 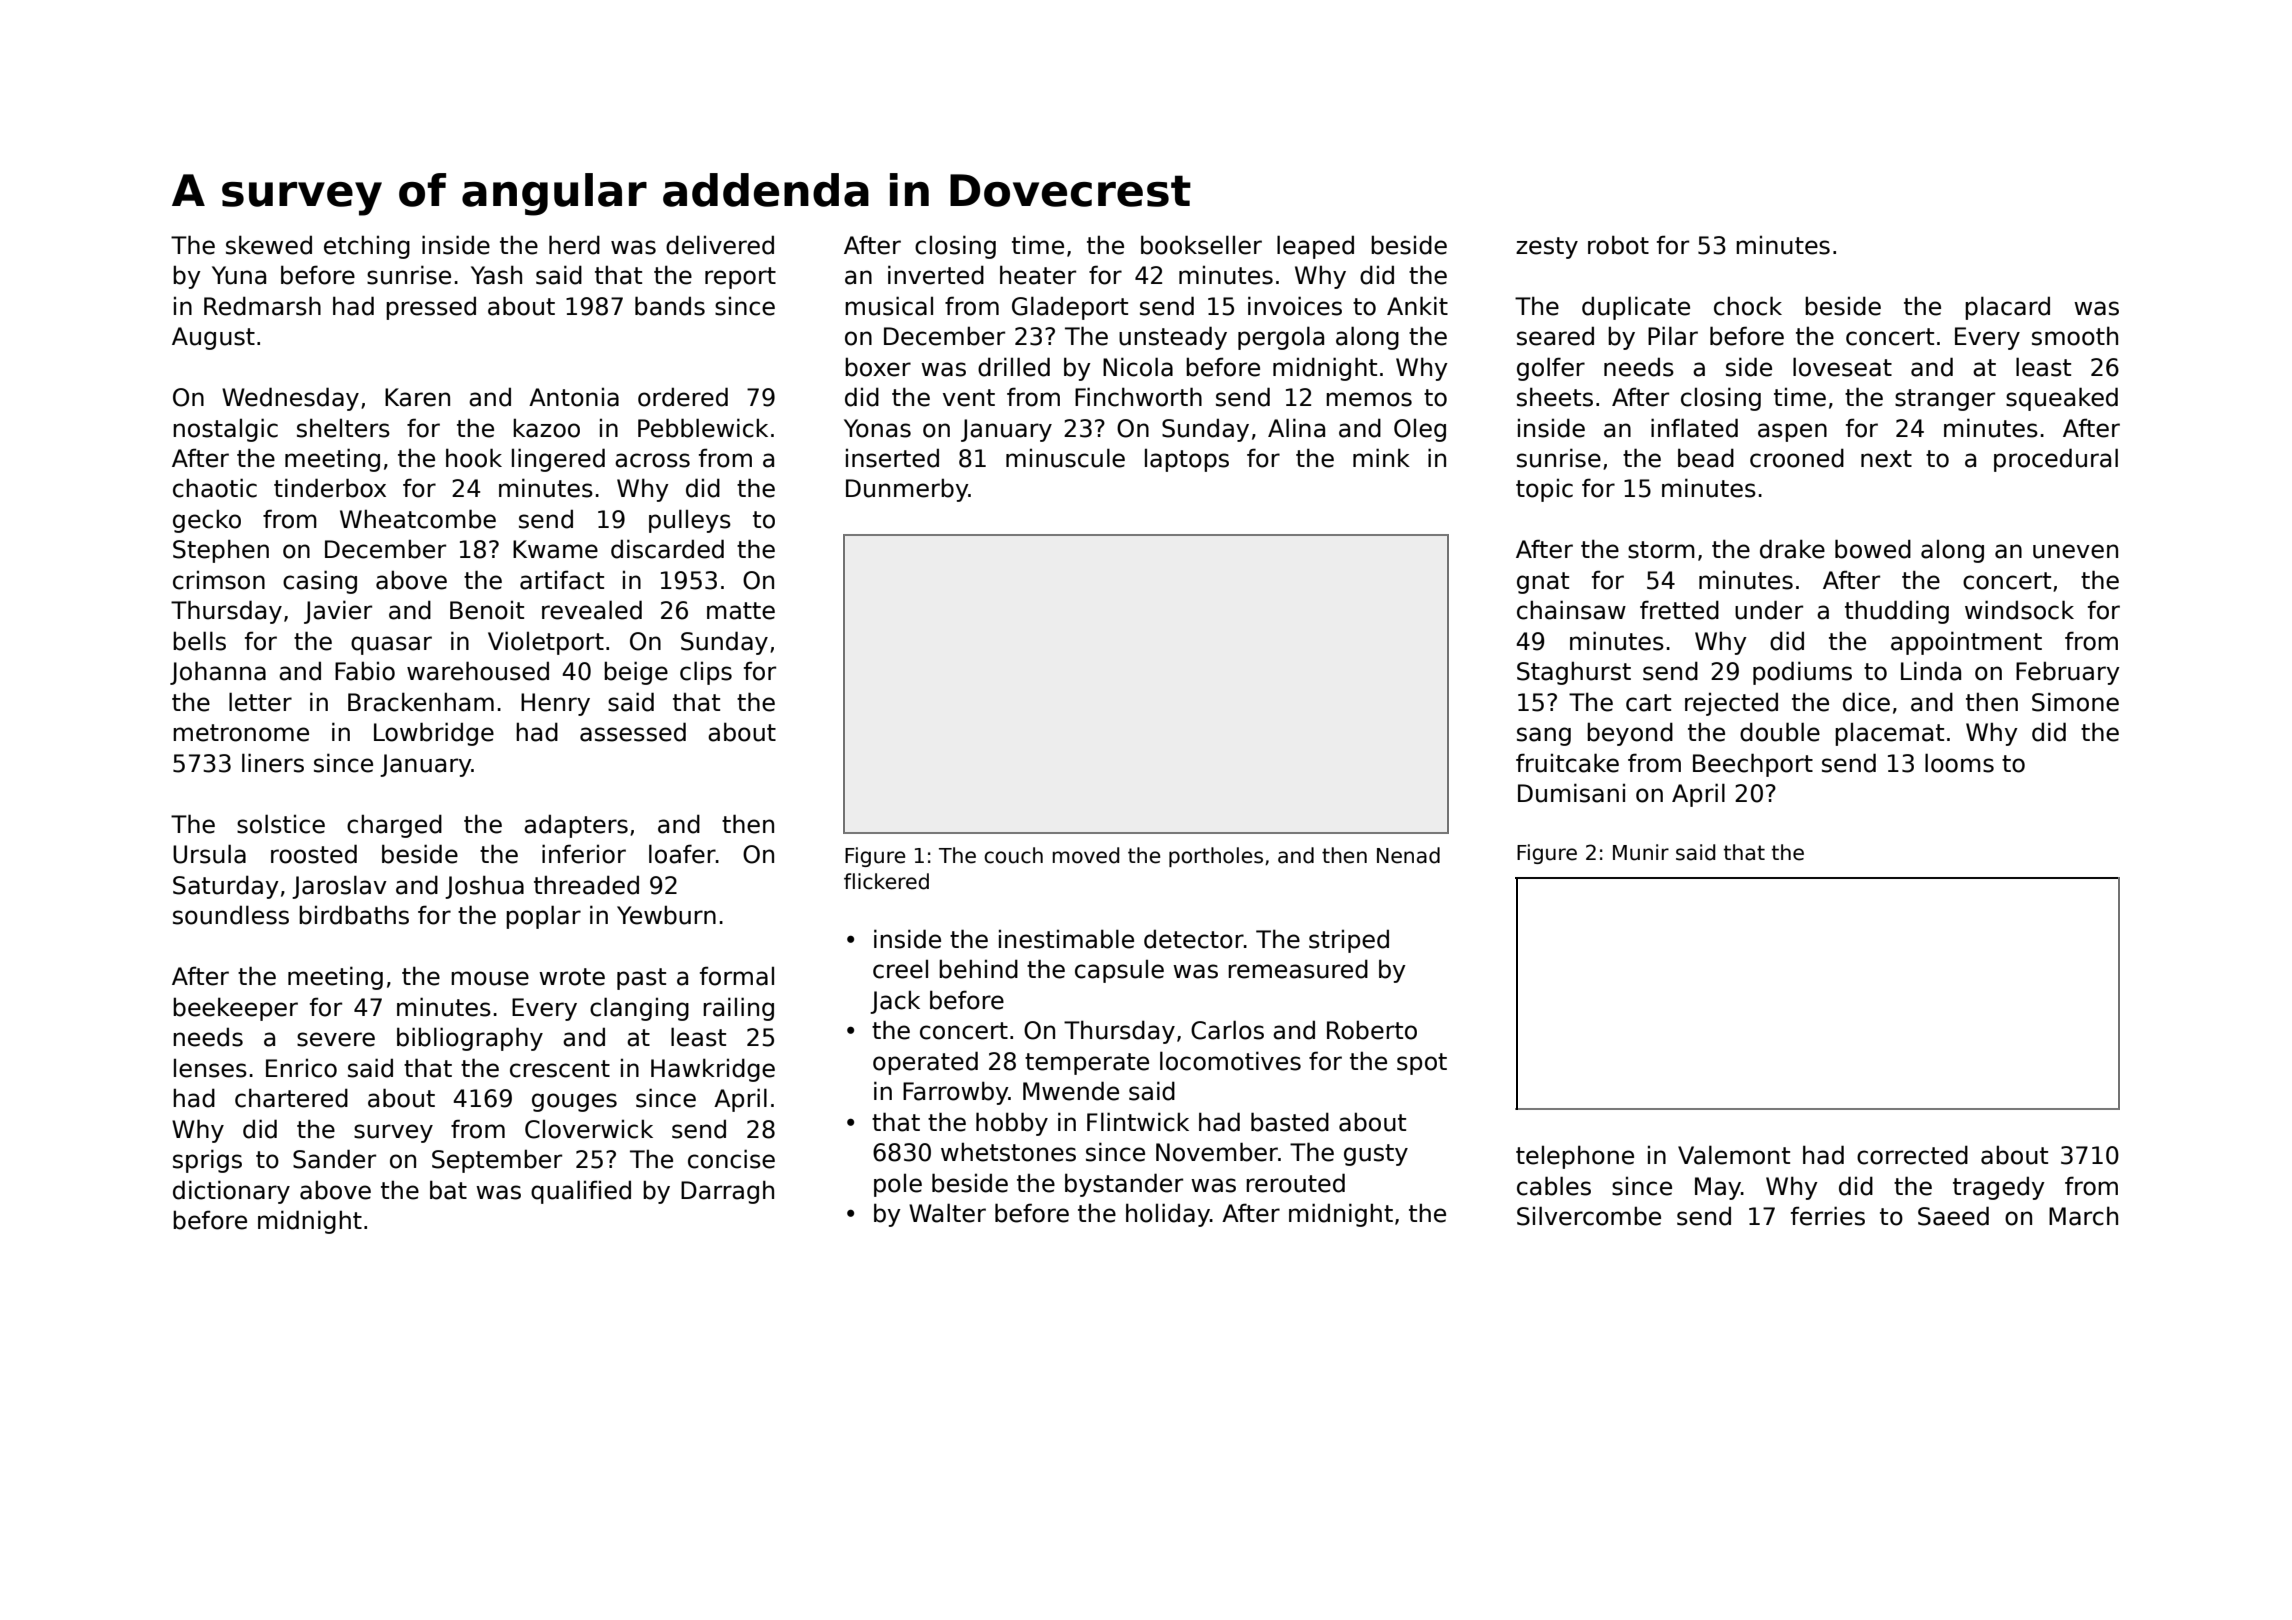 I want to click on bead, so click(x=1706, y=458).
